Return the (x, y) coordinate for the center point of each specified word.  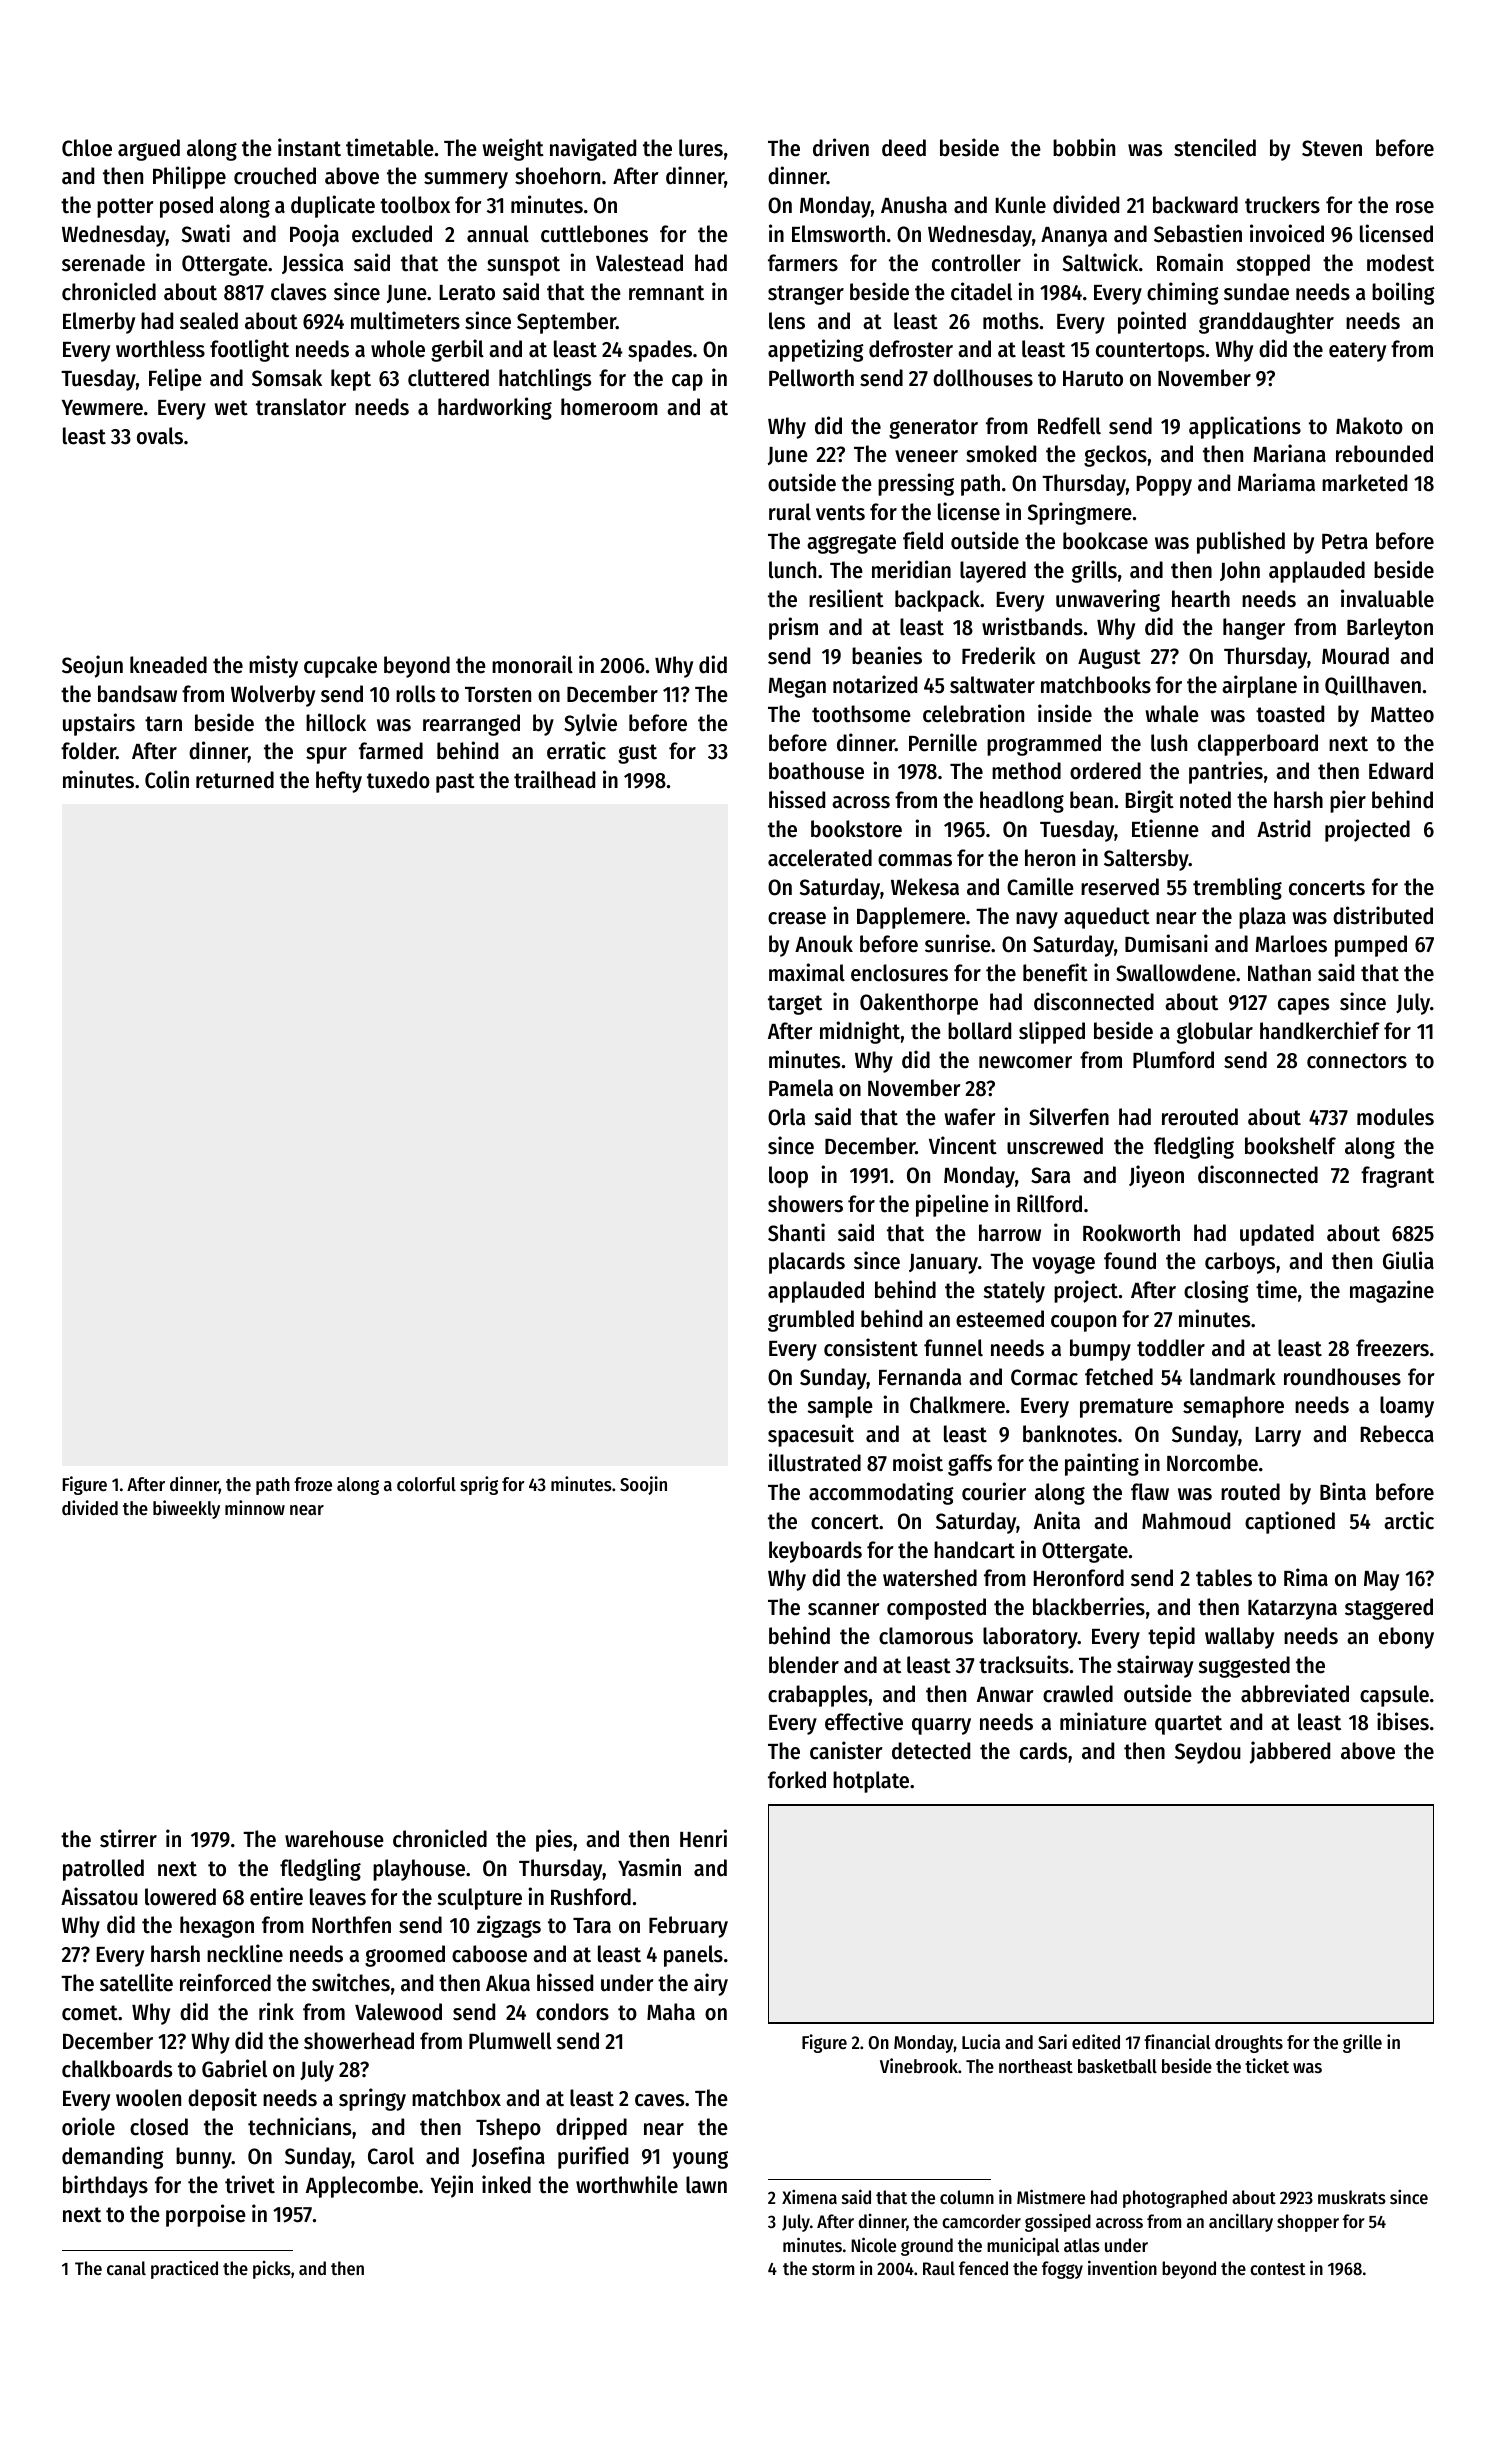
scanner (844, 1609)
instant (309, 147)
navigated (593, 149)
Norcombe (1212, 1463)
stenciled (1215, 147)
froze (313, 1484)
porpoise (206, 2215)
